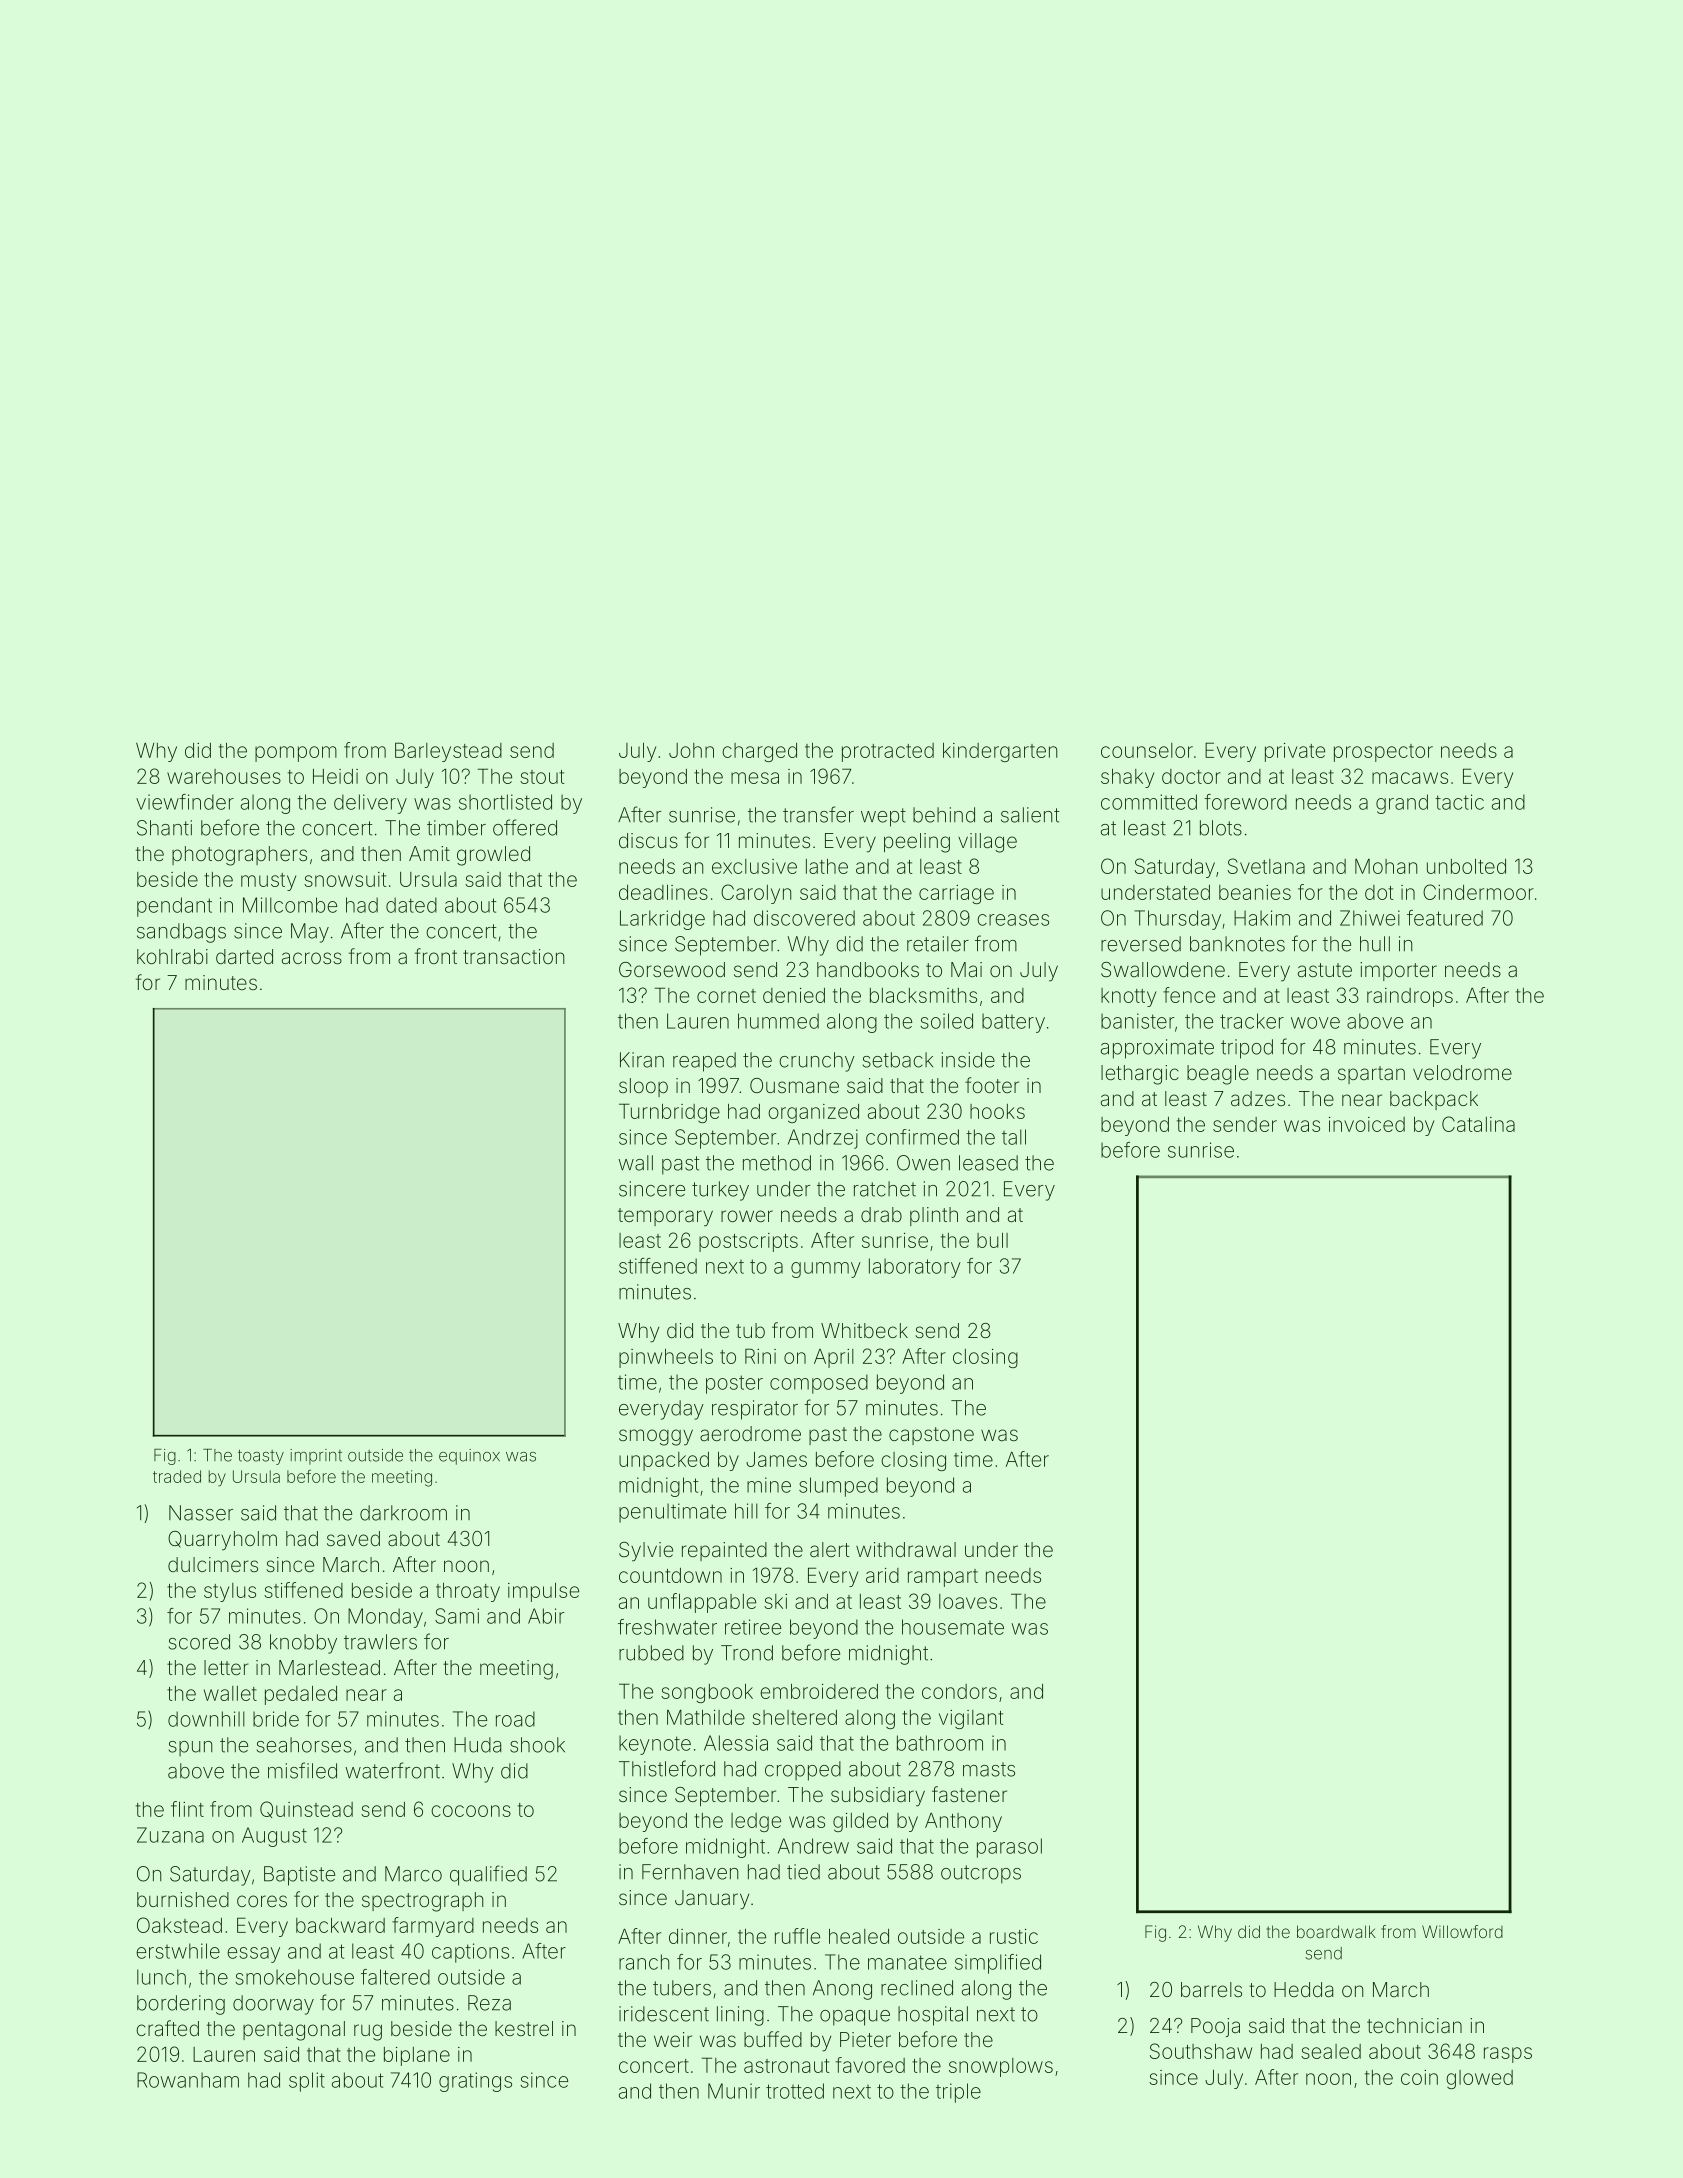  I want to click on transaction, so click(513, 956).
